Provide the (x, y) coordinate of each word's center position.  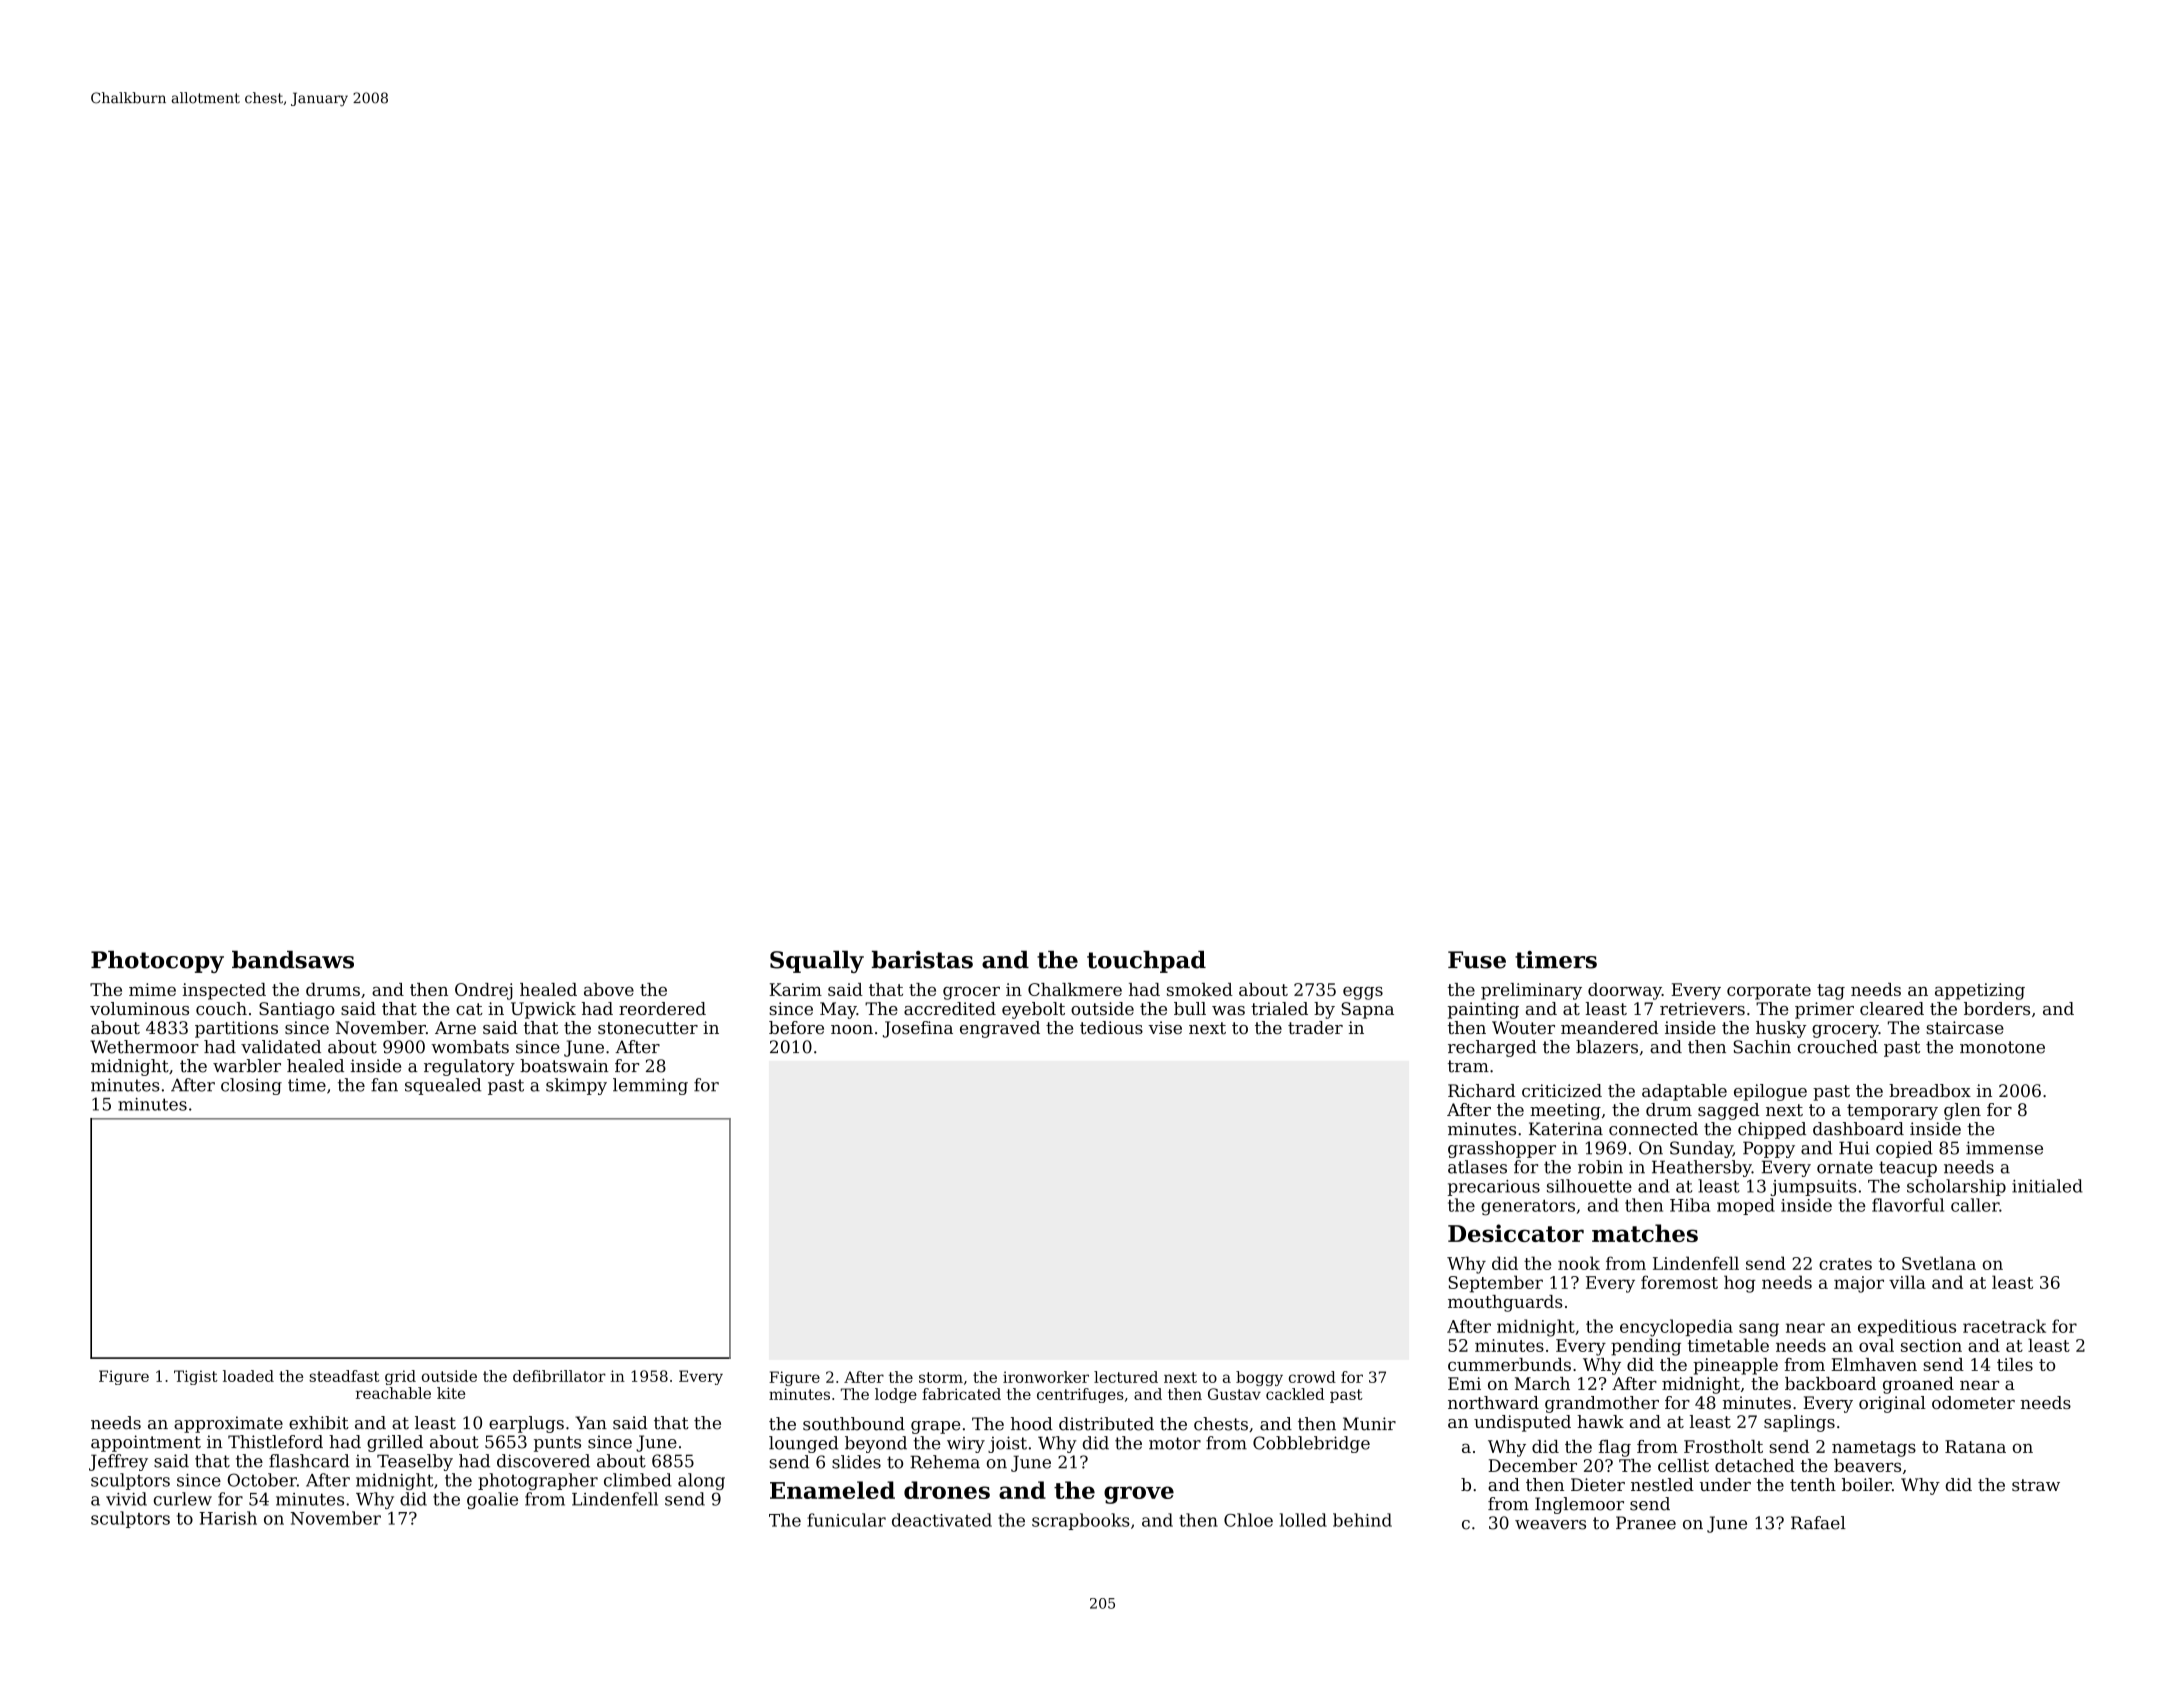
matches (1645, 1233)
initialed (2047, 1186)
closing (251, 1086)
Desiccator (1516, 1233)
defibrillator (559, 1376)
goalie (492, 1500)
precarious (1494, 1188)
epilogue (1770, 1092)
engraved (1000, 1029)
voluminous (139, 1008)
